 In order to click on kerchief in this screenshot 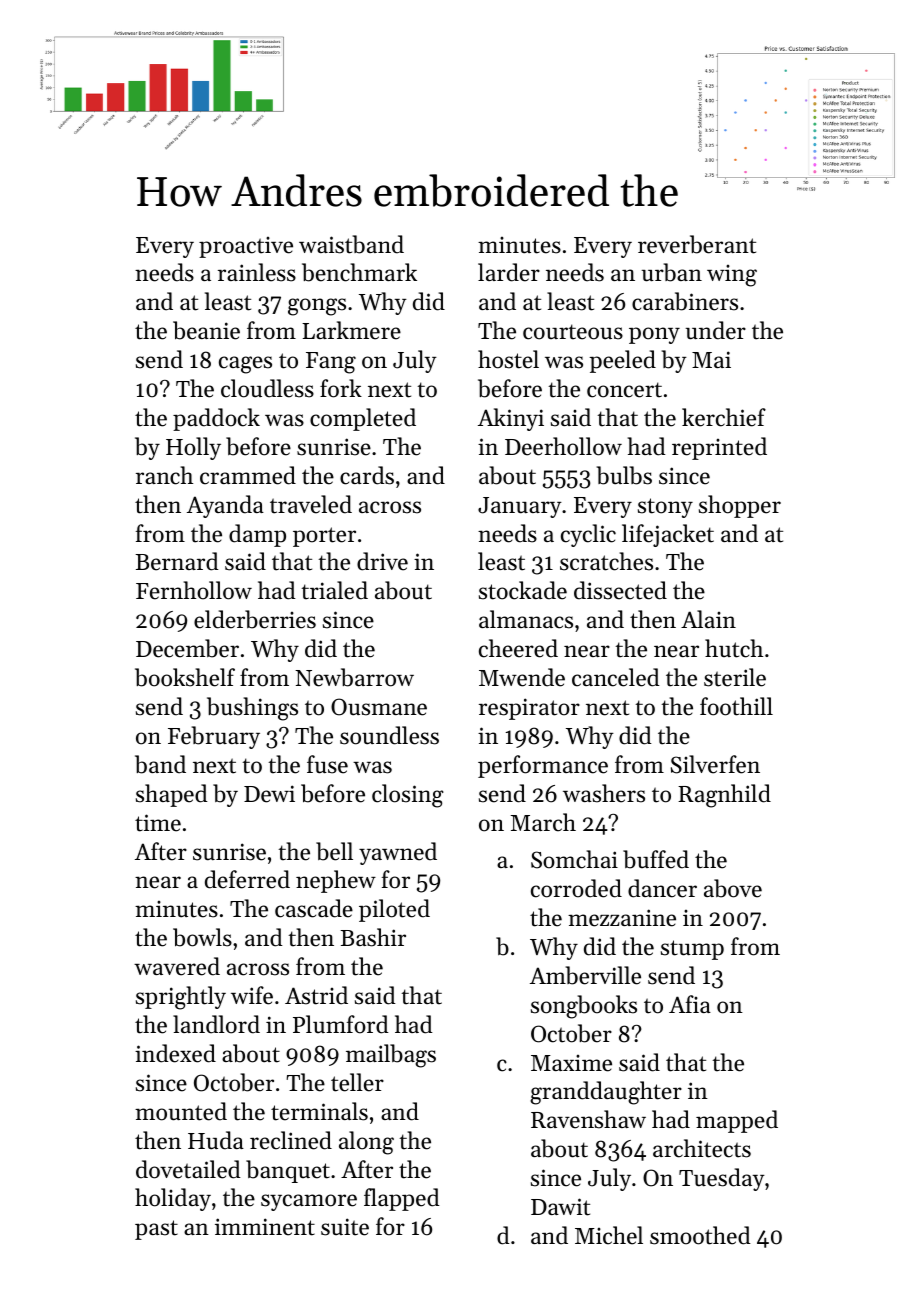, I will do `click(724, 417)`.
